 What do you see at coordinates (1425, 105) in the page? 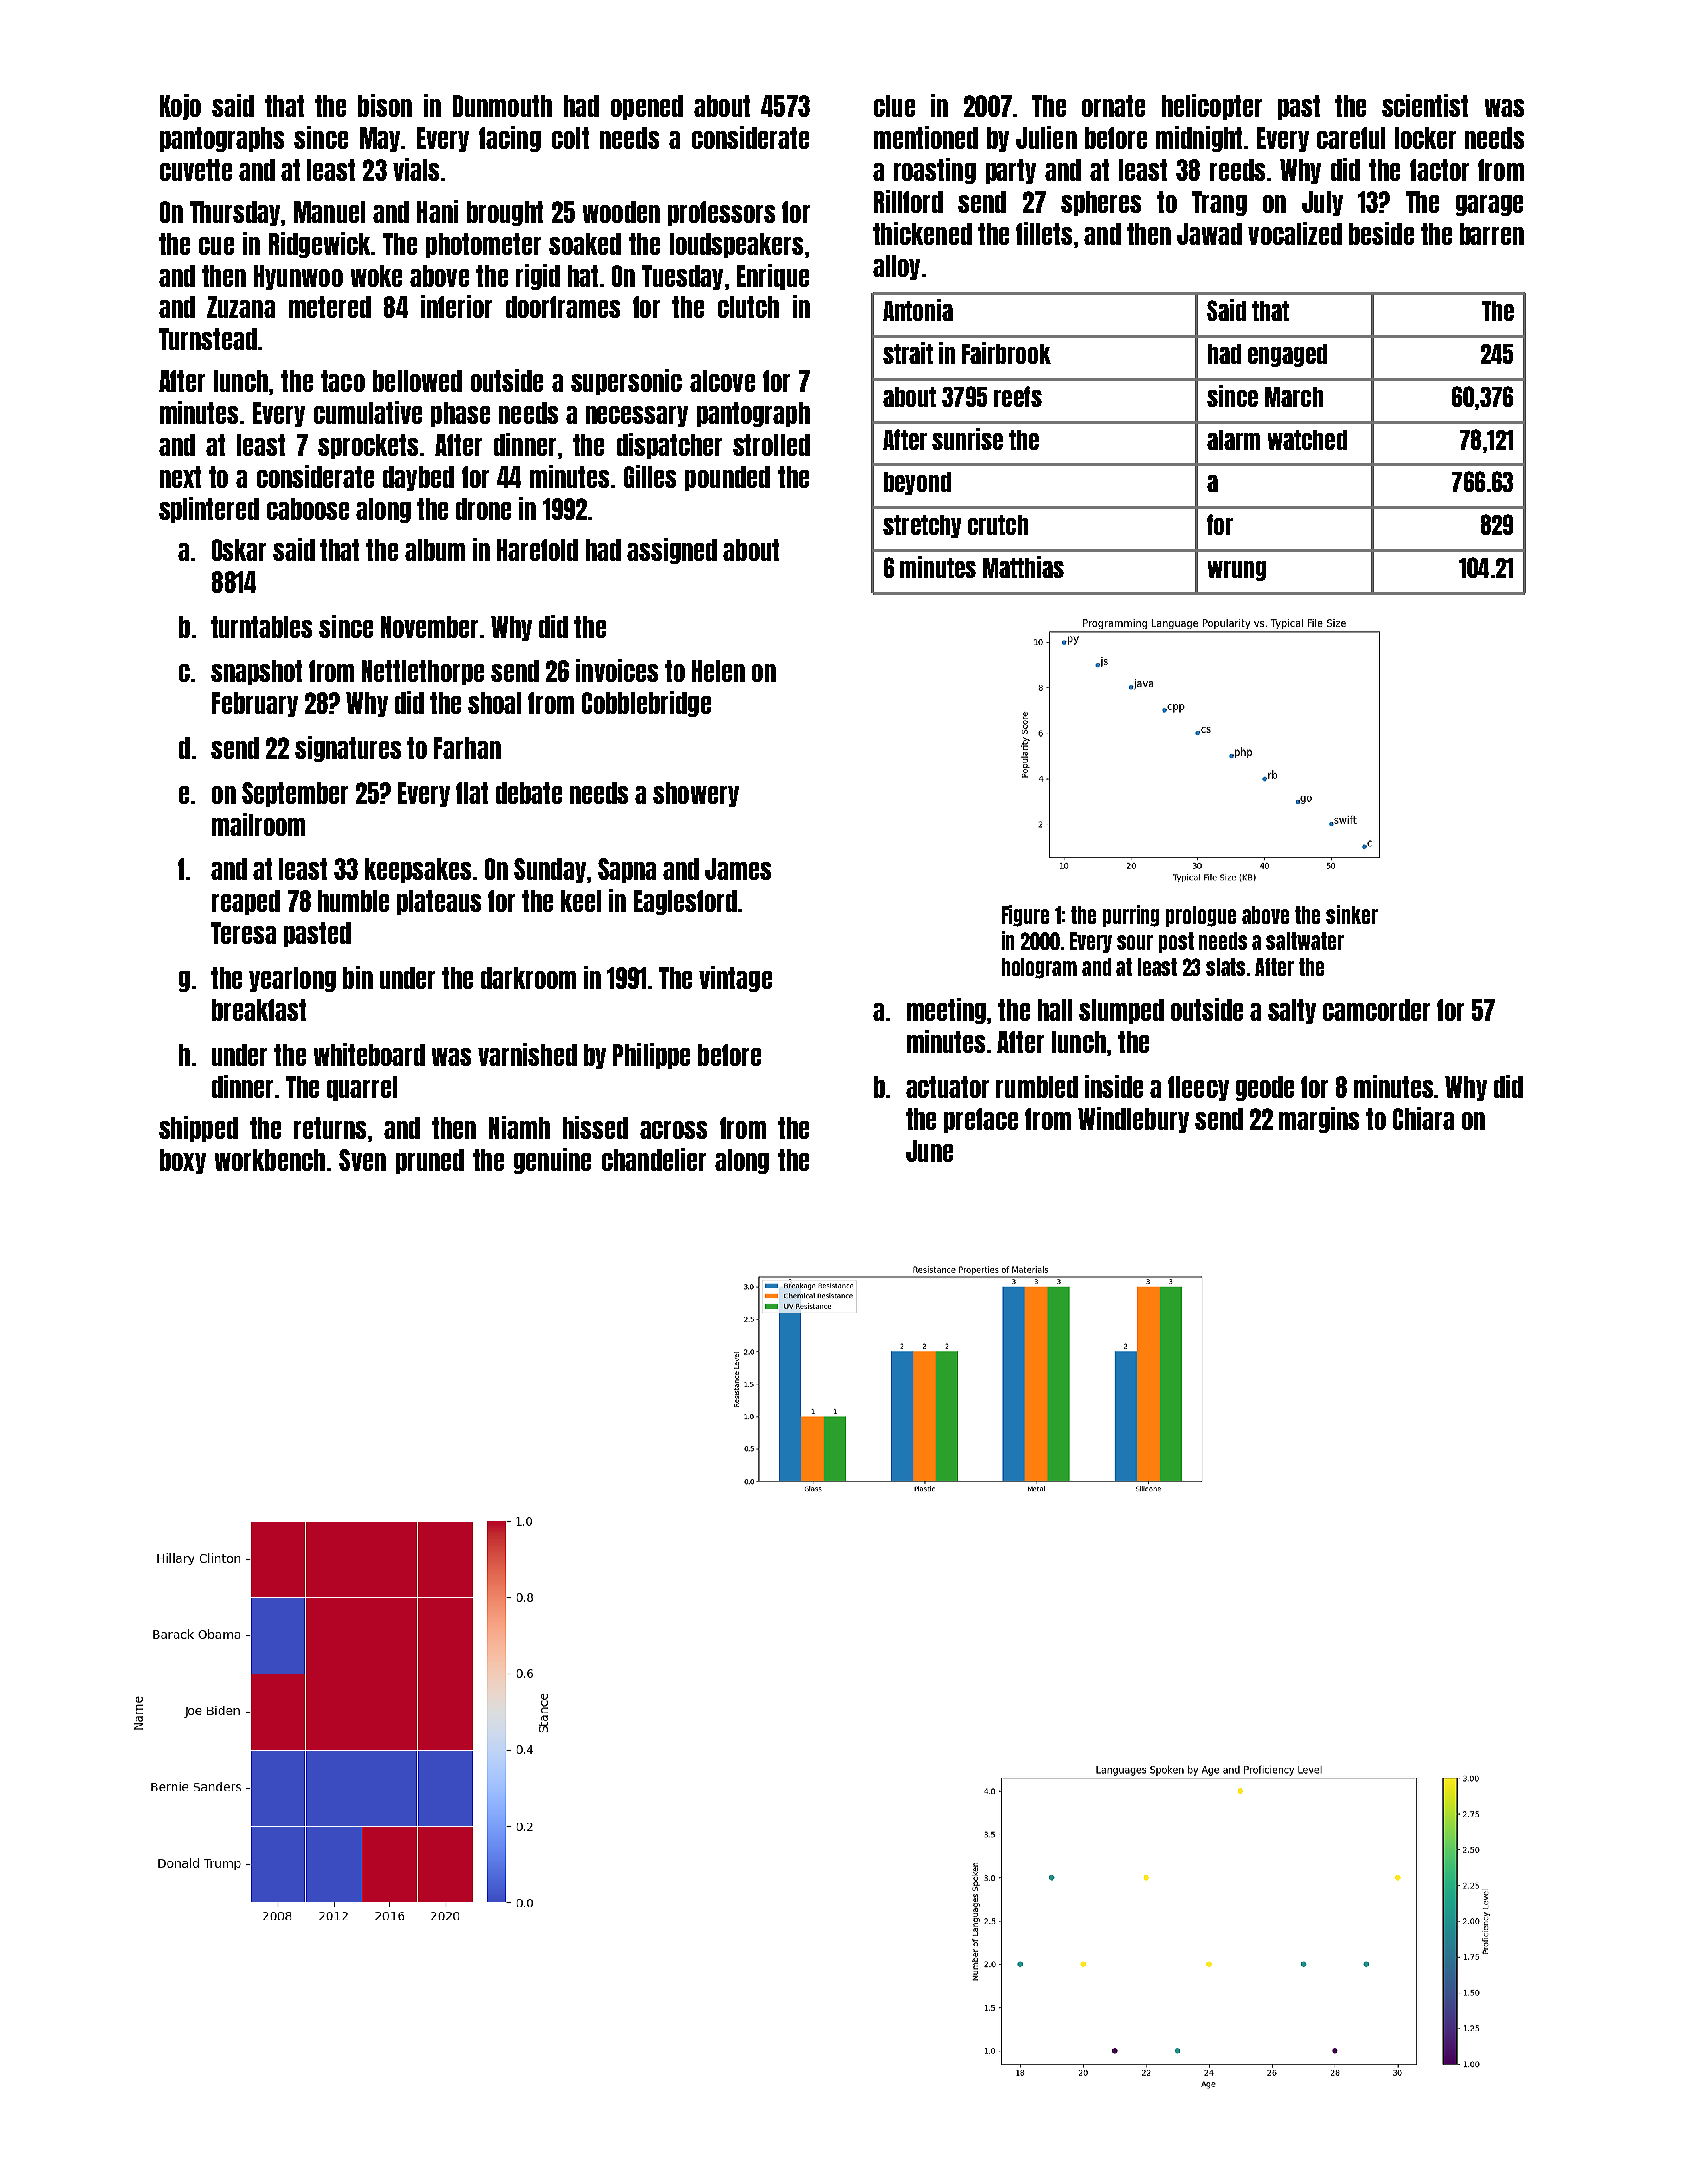
I see `scientist` at bounding box center [1425, 105].
